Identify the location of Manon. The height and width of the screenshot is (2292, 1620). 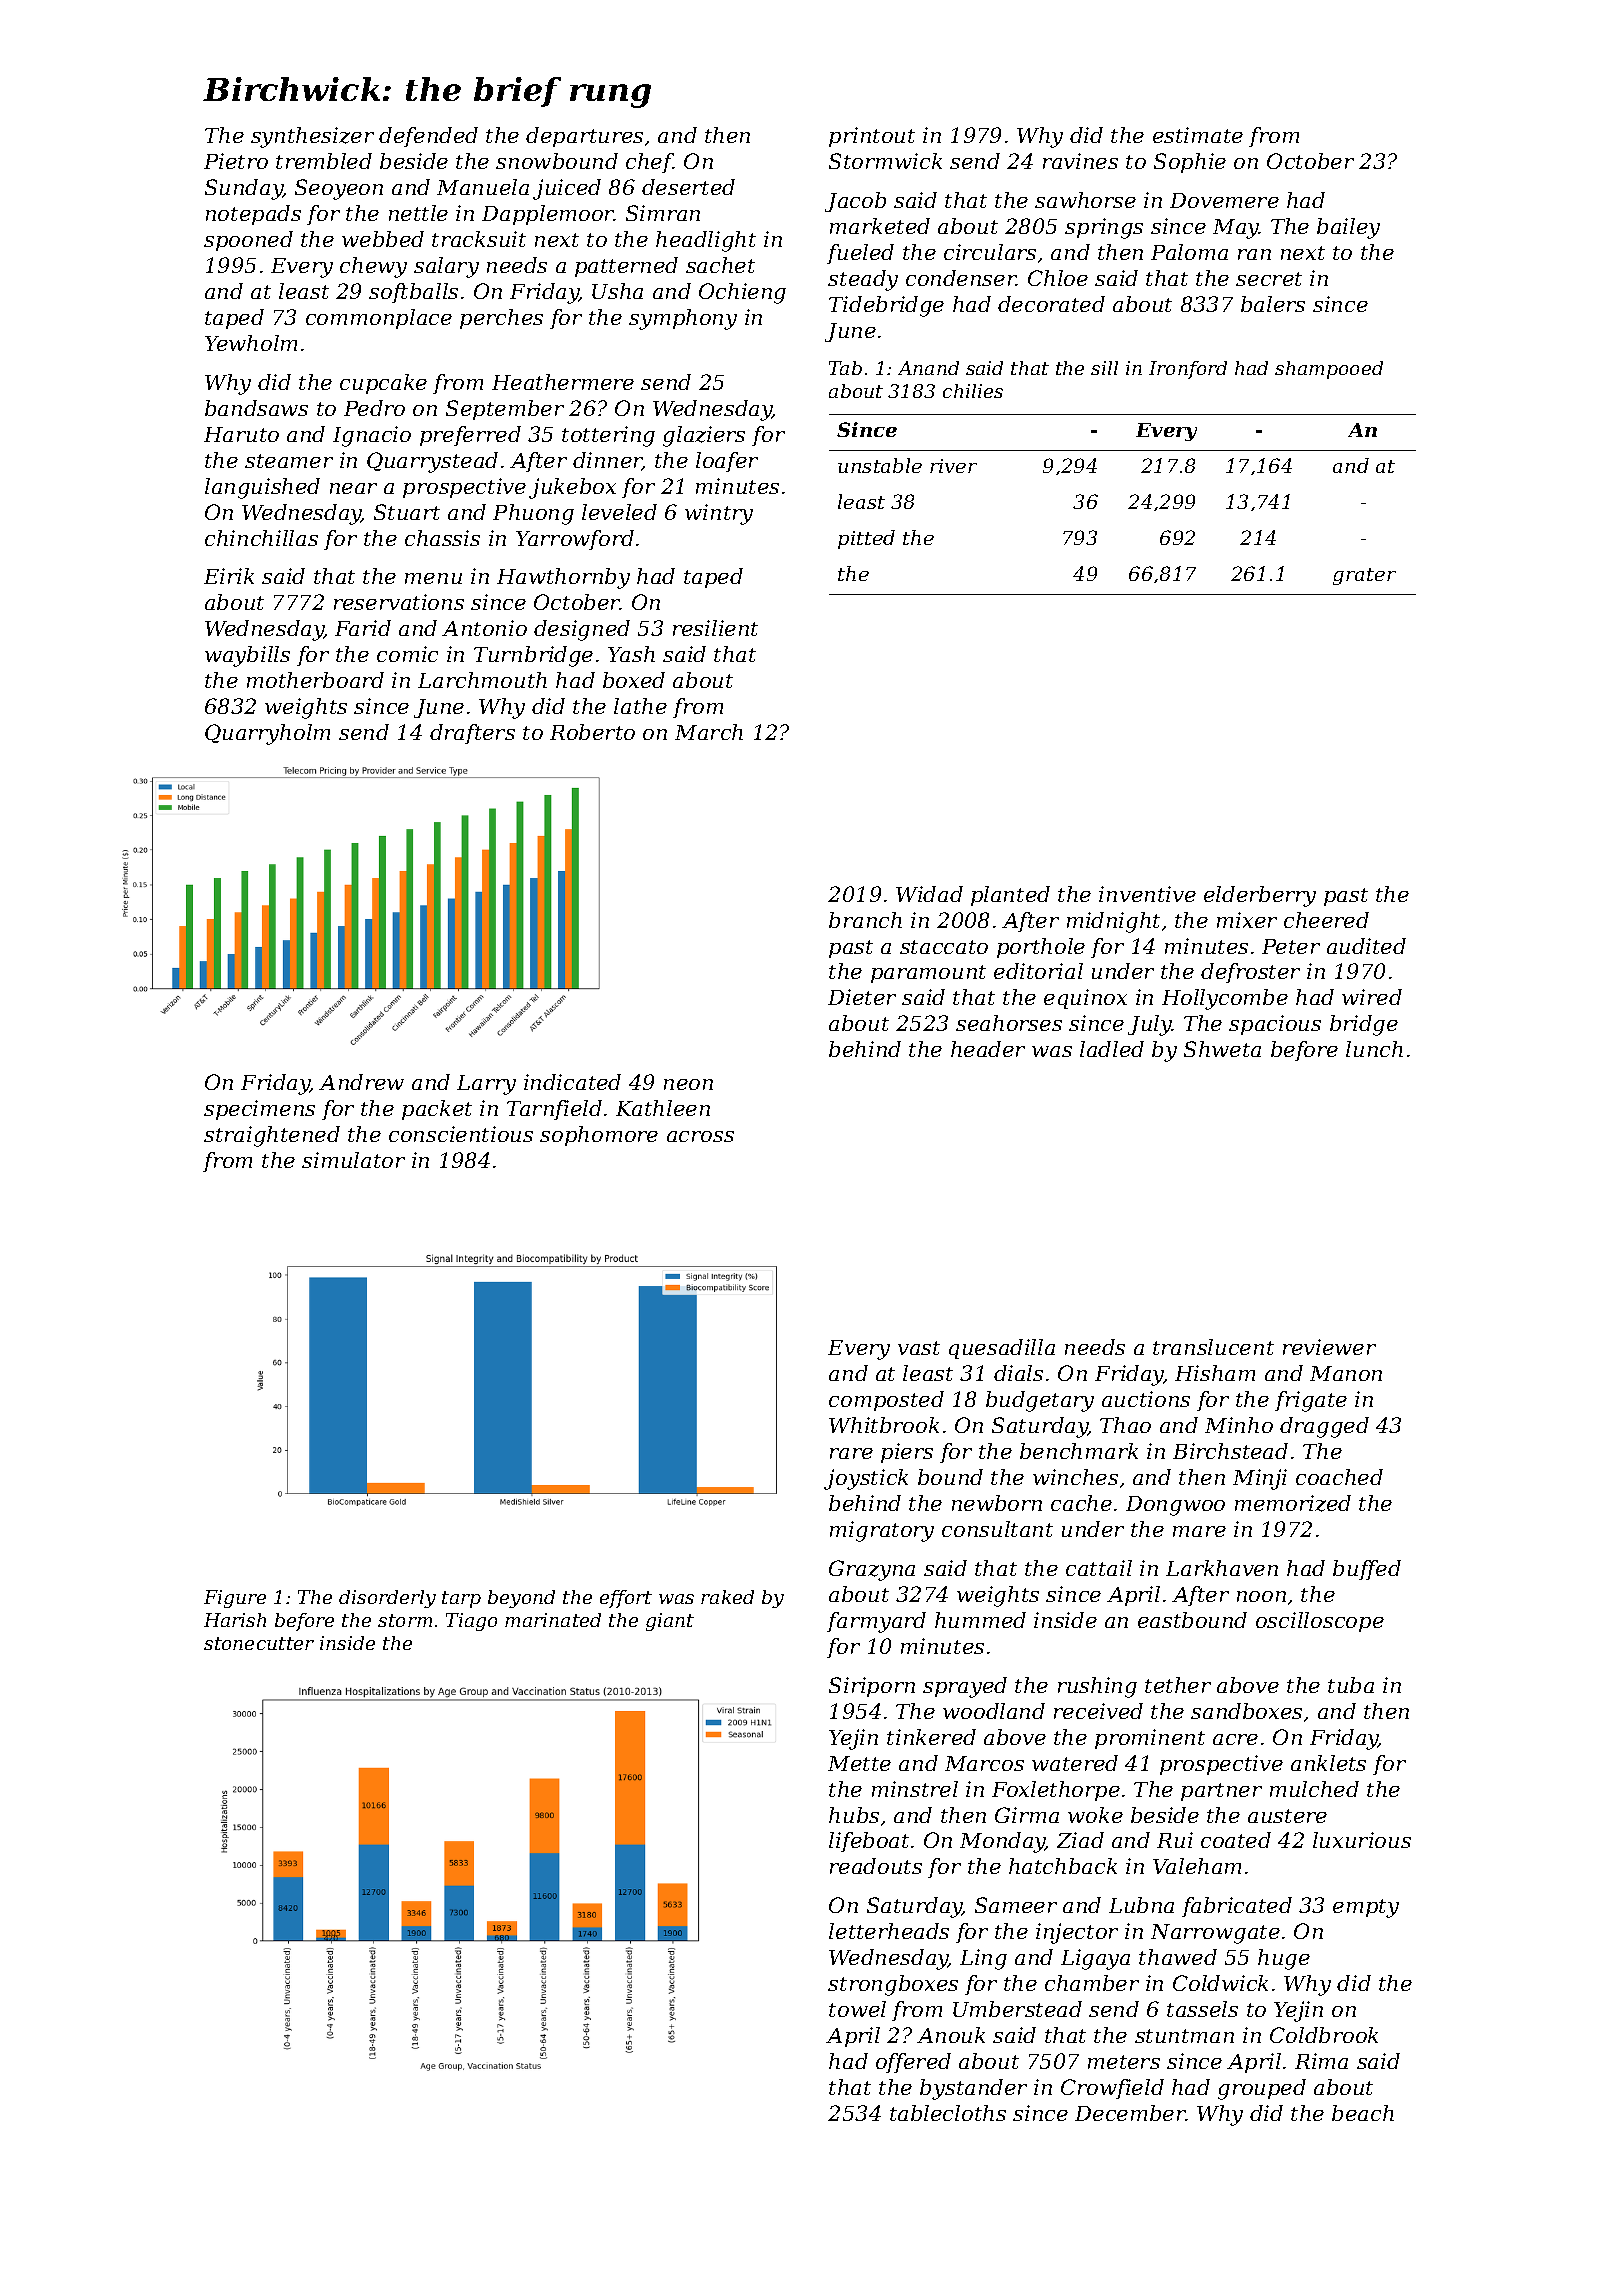
(1346, 1373).
